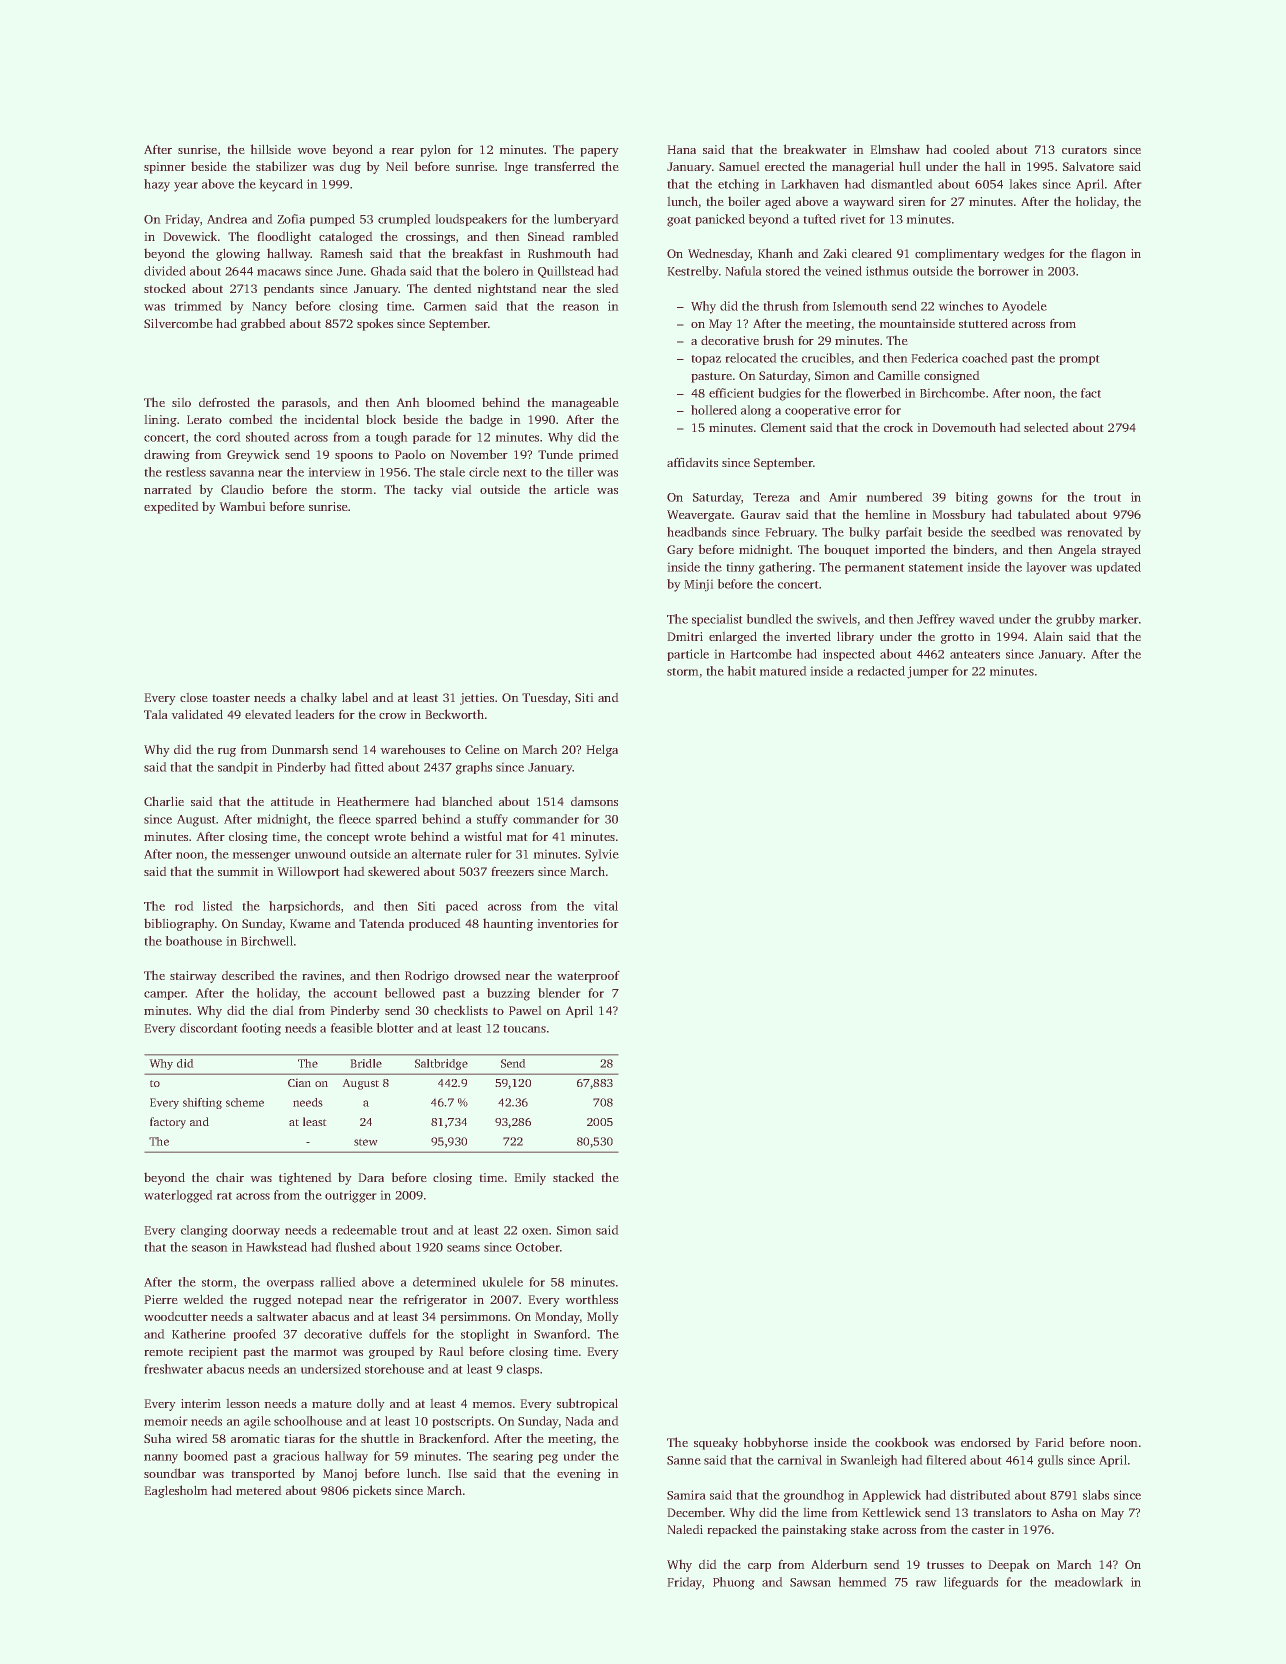 The height and width of the document is (1664, 1286). Describe the element at coordinates (573, 1177) in the document. I see `stacked` at that location.
